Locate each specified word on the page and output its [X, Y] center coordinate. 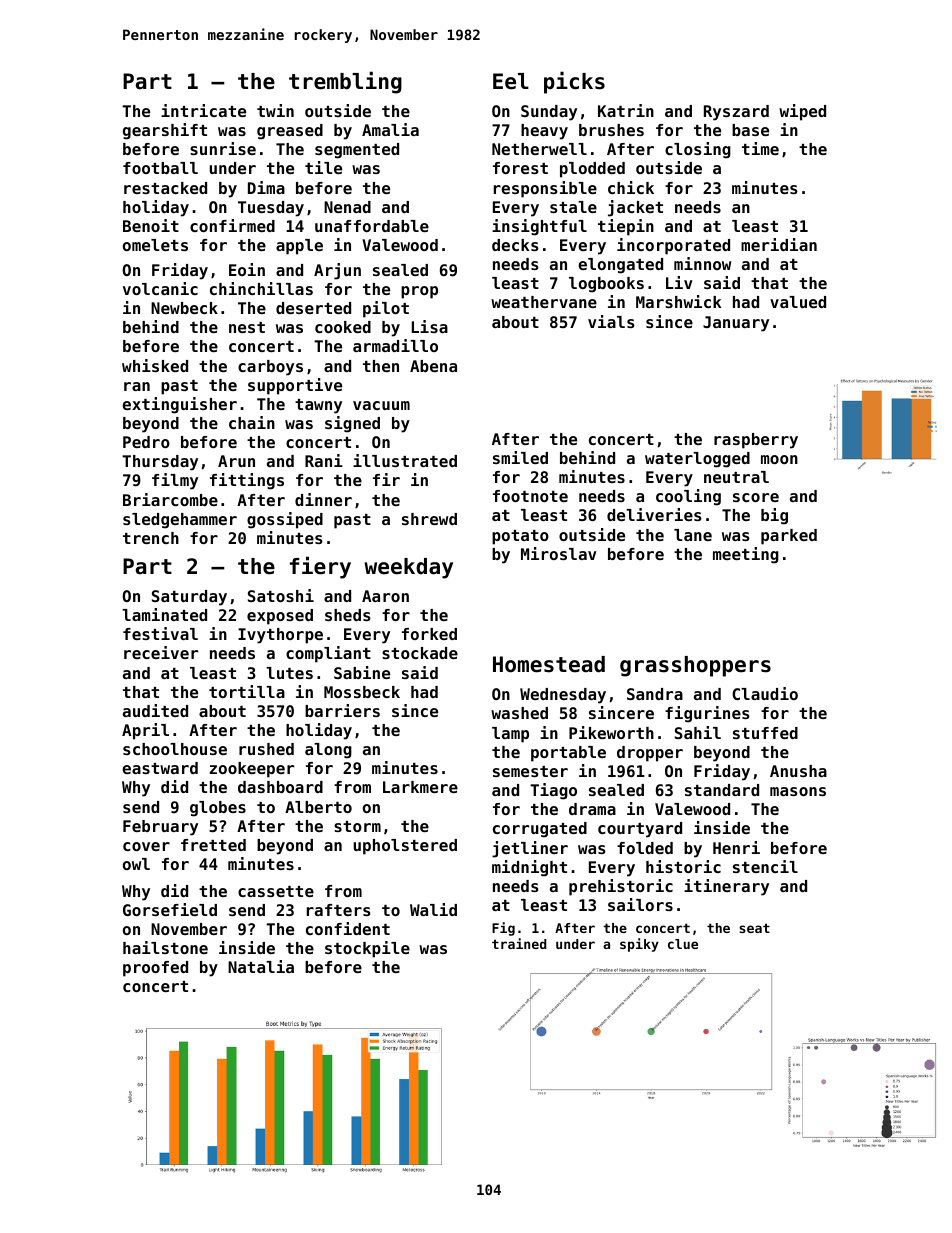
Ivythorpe [280, 636]
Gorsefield [170, 909]
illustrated [405, 460]
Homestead [549, 664]
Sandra [655, 694]
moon [779, 459]
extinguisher [179, 405]
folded [645, 848]
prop [419, 292]
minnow [702, 263]
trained [519, 943]
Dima [266, 187]
